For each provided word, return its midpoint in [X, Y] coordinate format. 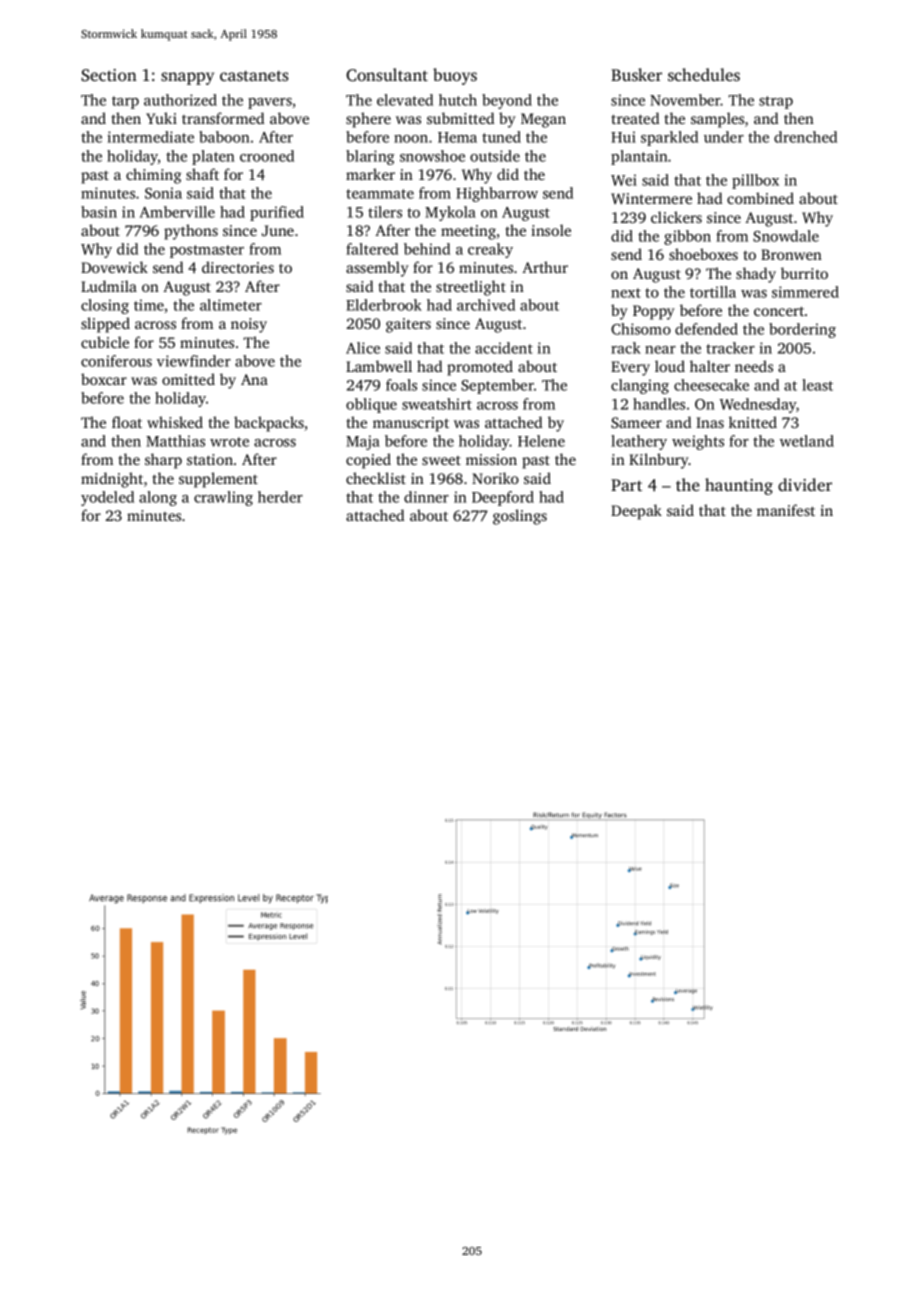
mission [491, 459]
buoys [455, 76]
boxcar [104, 379]
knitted [753, 422]
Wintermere [651, 198]
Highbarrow [497, 194]
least [817, 385]
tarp [125, 102]
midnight [112, 480]
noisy [249, 325]
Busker [636, 74]
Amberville [177, 212]
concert [779, 311]
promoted [480, 368]
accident [504, 348]
